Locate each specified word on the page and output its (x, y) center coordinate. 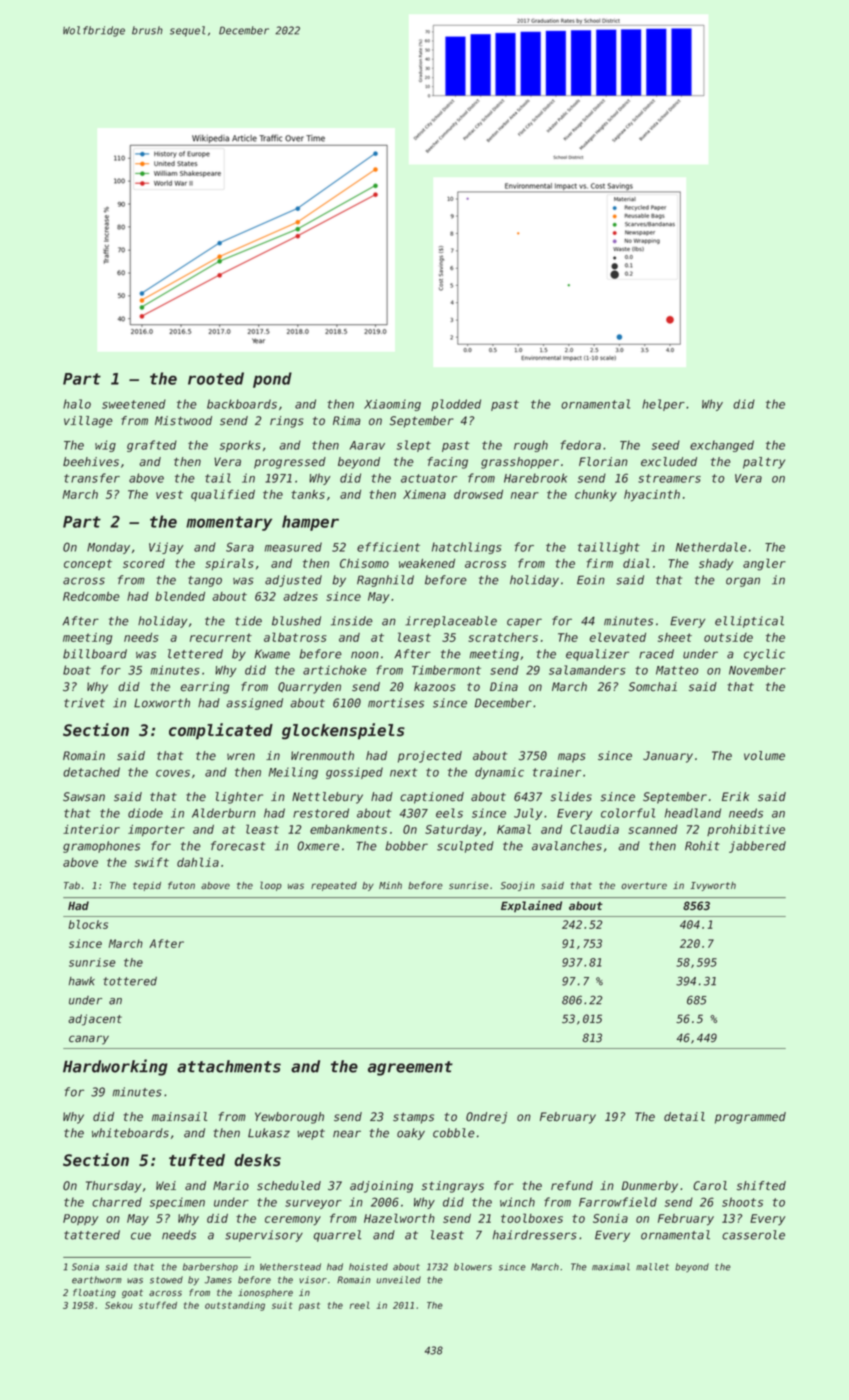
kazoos (435, 687)
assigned (254, 704)
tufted (197, 1160)
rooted (216, 378)
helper (663, 405)
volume (764, 756)
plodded (456, 405)
